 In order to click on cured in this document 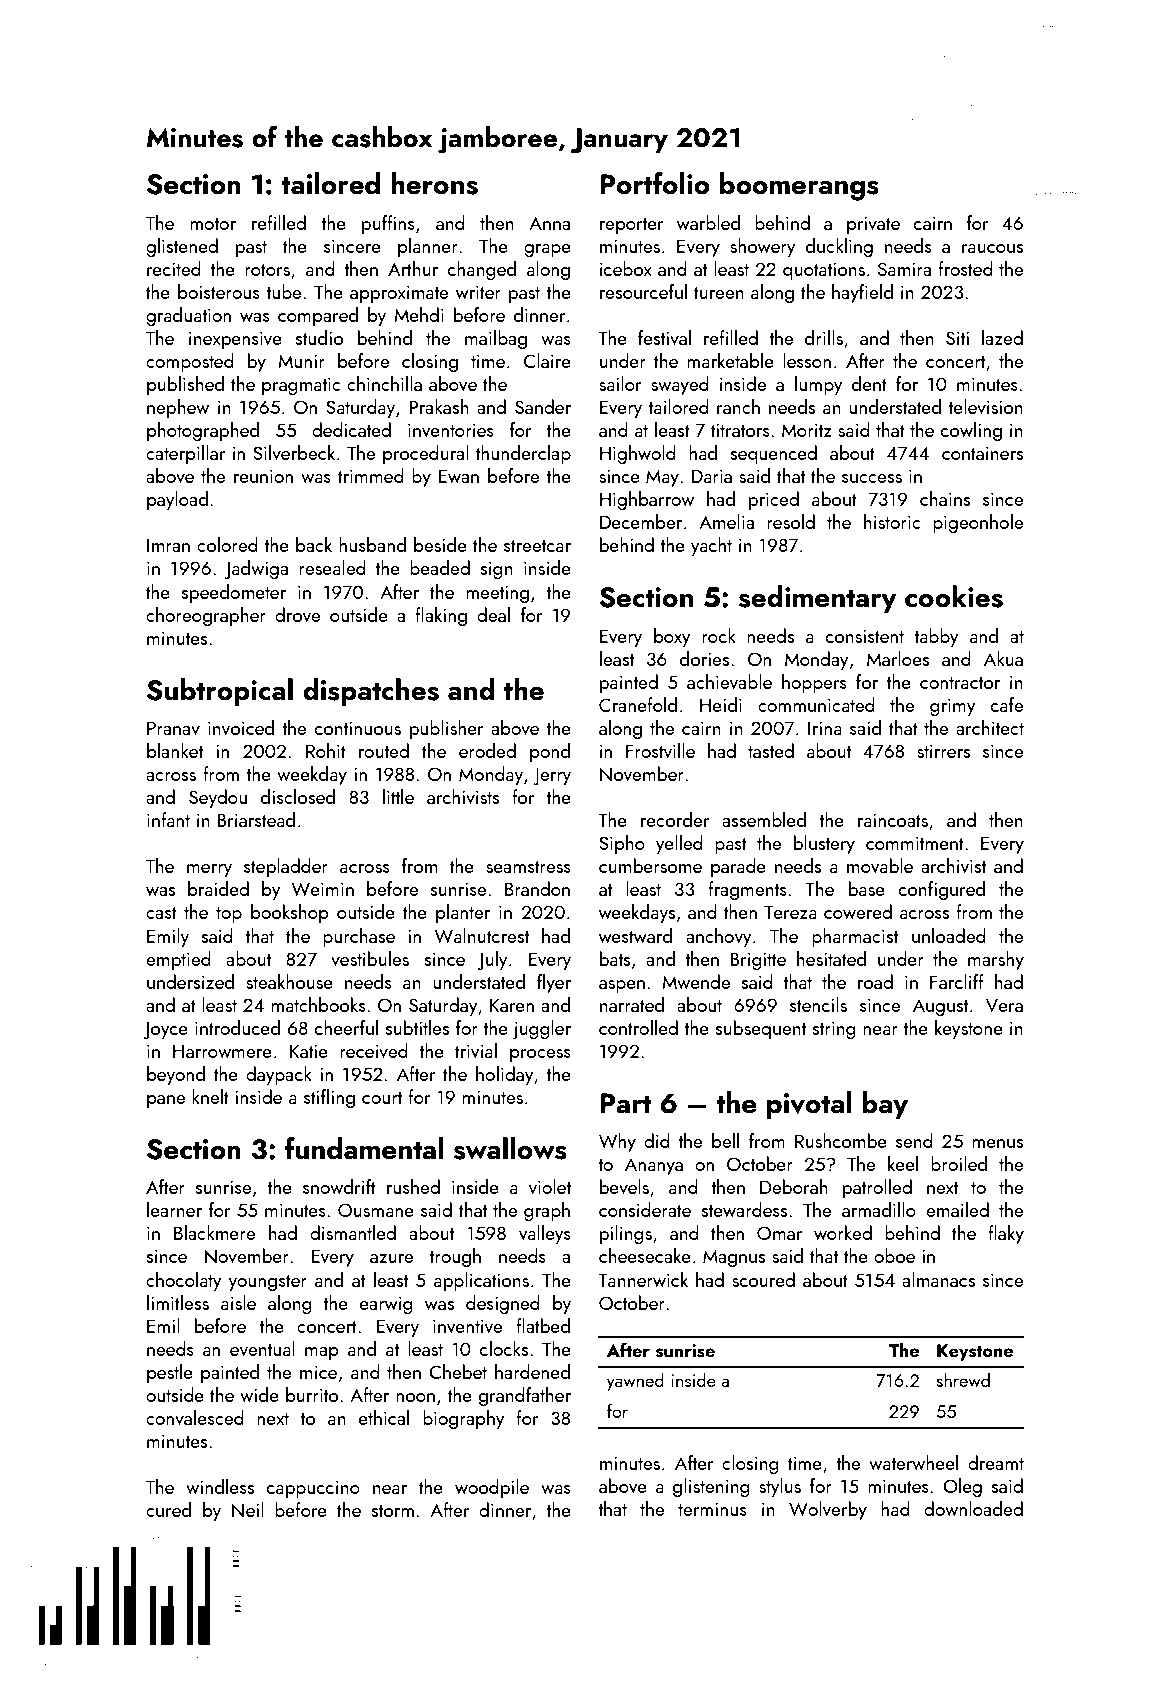, I will do `click(168, 1509)`.
